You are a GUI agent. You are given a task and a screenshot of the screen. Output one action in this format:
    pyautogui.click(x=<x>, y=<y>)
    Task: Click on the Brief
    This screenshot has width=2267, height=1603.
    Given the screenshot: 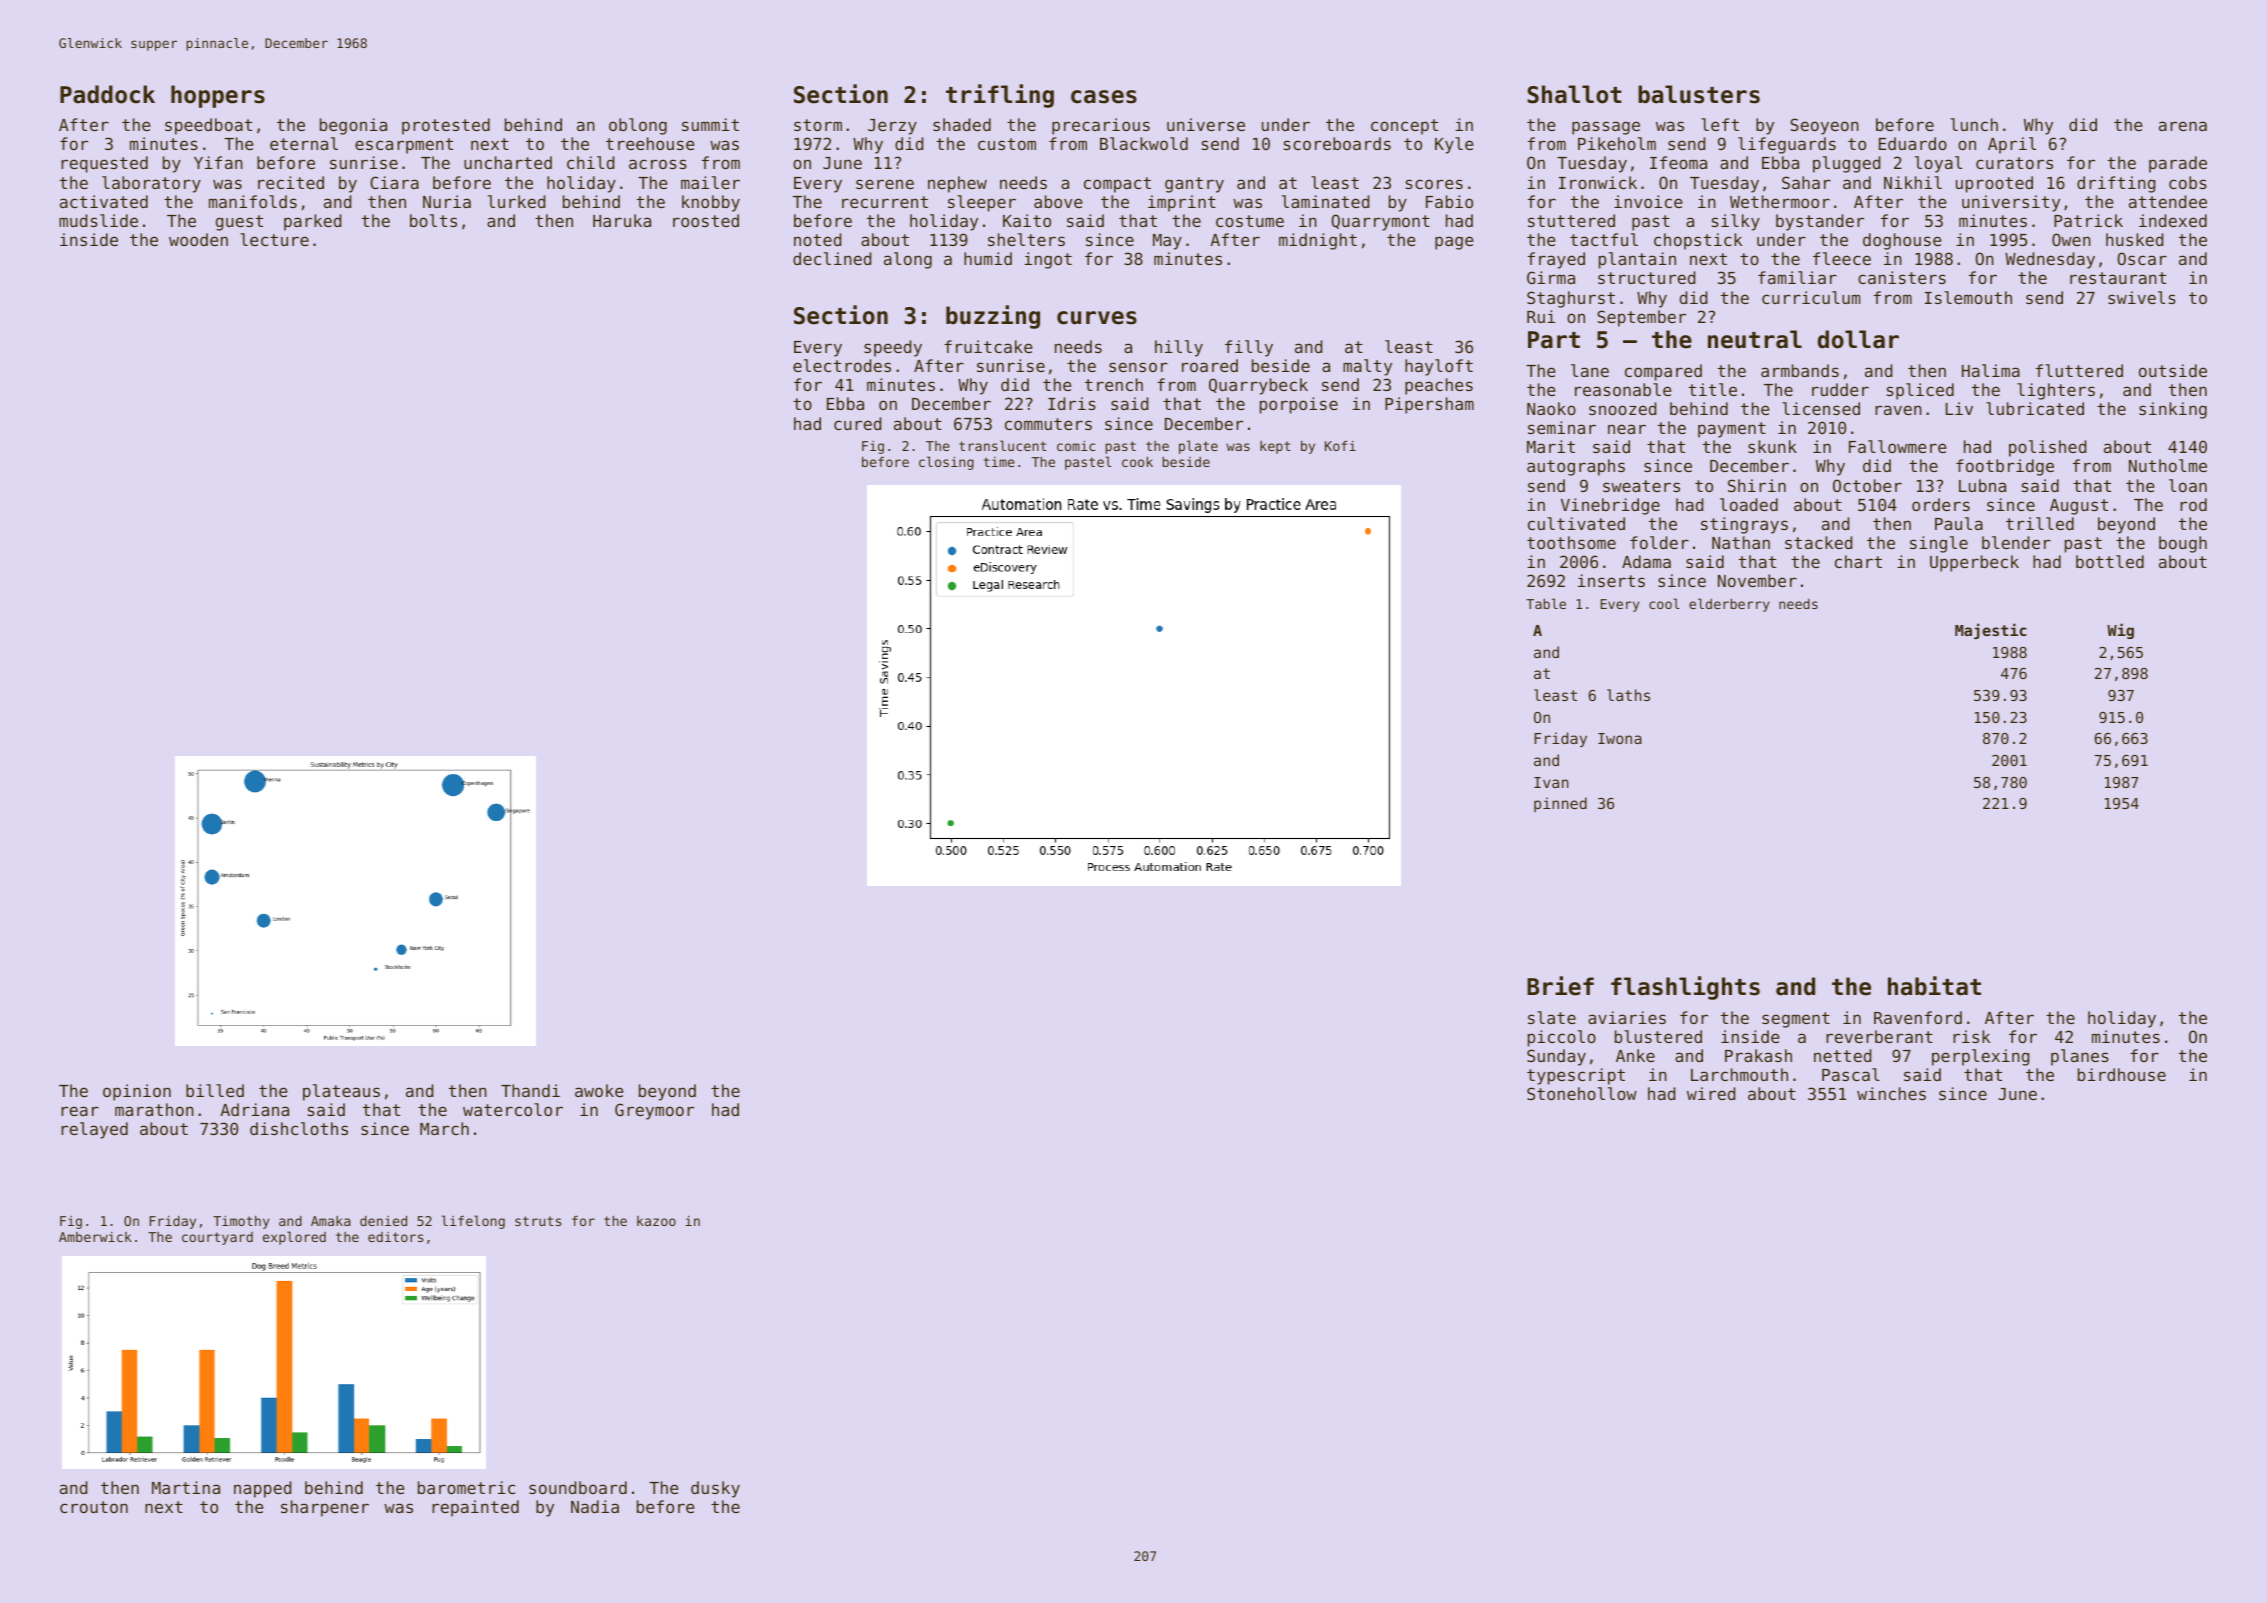 What is the action you would take?
    pyautogui.click(x=1560, y=986)
